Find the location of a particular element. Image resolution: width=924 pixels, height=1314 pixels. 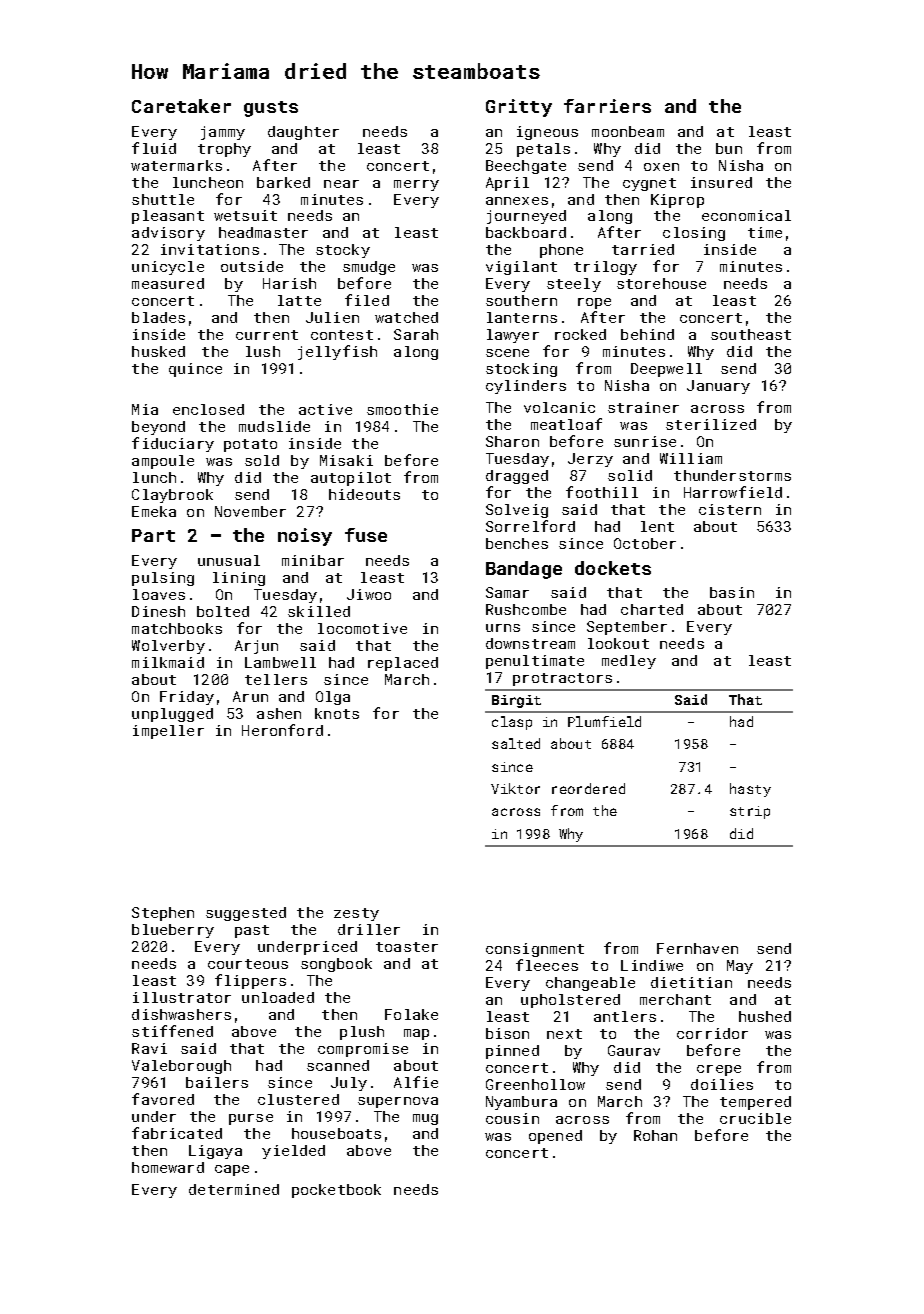

Lindiwe is located at coordinates (652, 965).
